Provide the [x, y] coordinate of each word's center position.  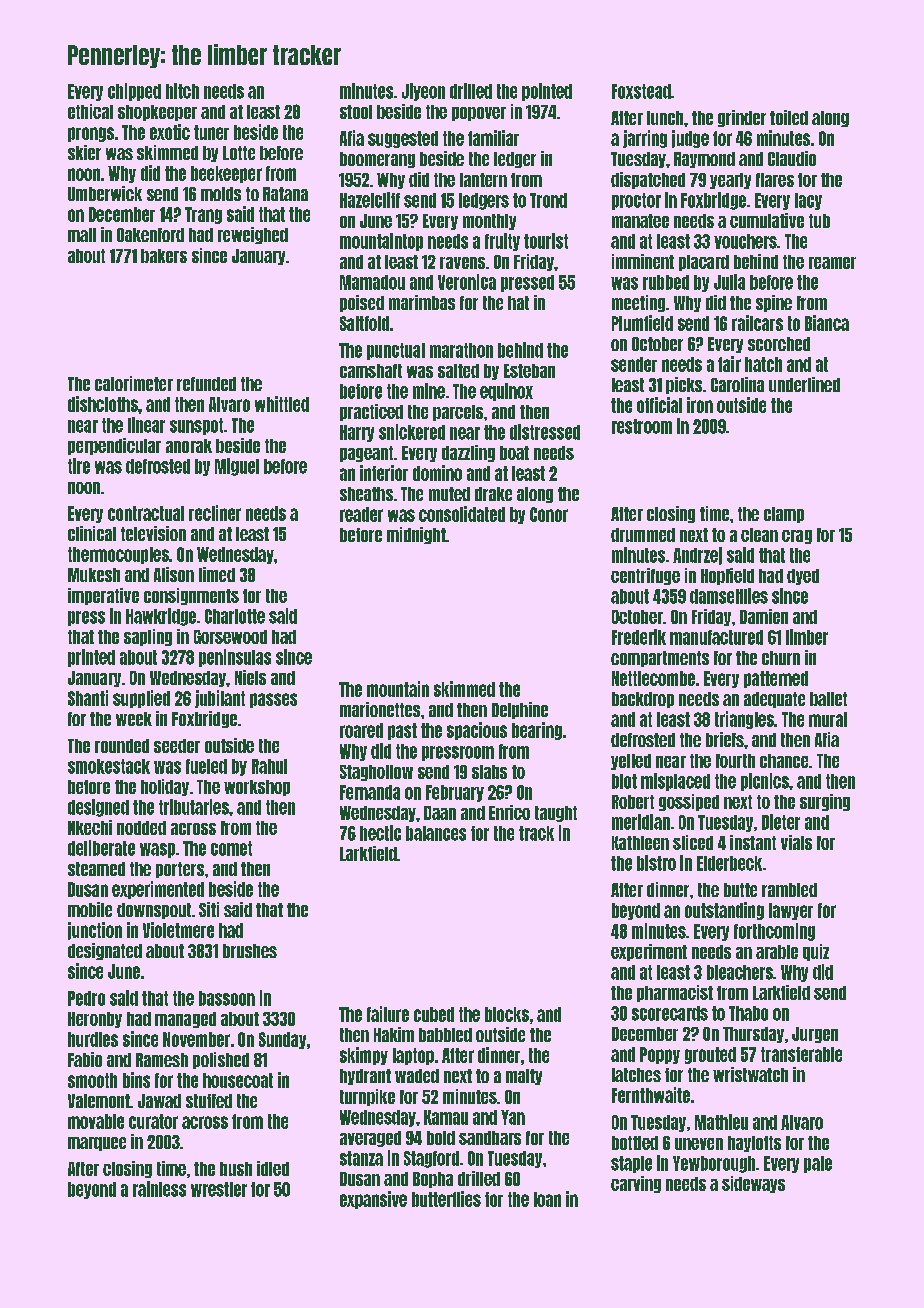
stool [356, 112]
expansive [373, 1200]
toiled [789, 117]
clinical [92, 533]
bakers [164, 256]
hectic [380, 833]
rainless [159, 1189]
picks [684, 385]
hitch [182, 91]
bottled [635, 1143]
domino [437, 473]
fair [729, 364]
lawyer [791, 911]
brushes [250, 951]
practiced [371, 412]
